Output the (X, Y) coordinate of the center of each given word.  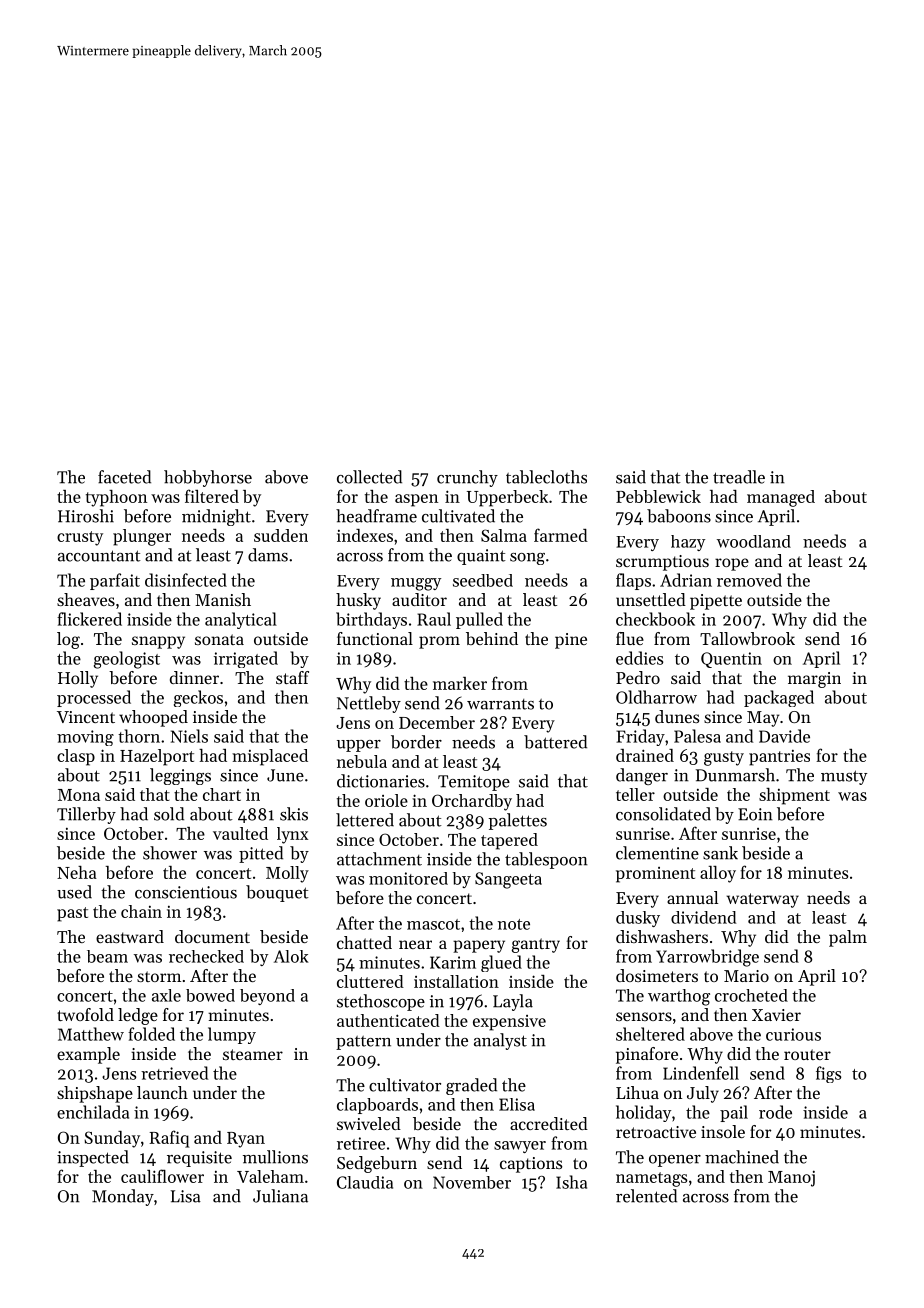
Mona (79, 795)
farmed (561, 535)
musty (844, 777)
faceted (124, 477)
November (472, 1182)
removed (749, 580)
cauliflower (162, 1176)
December (437, 722)
